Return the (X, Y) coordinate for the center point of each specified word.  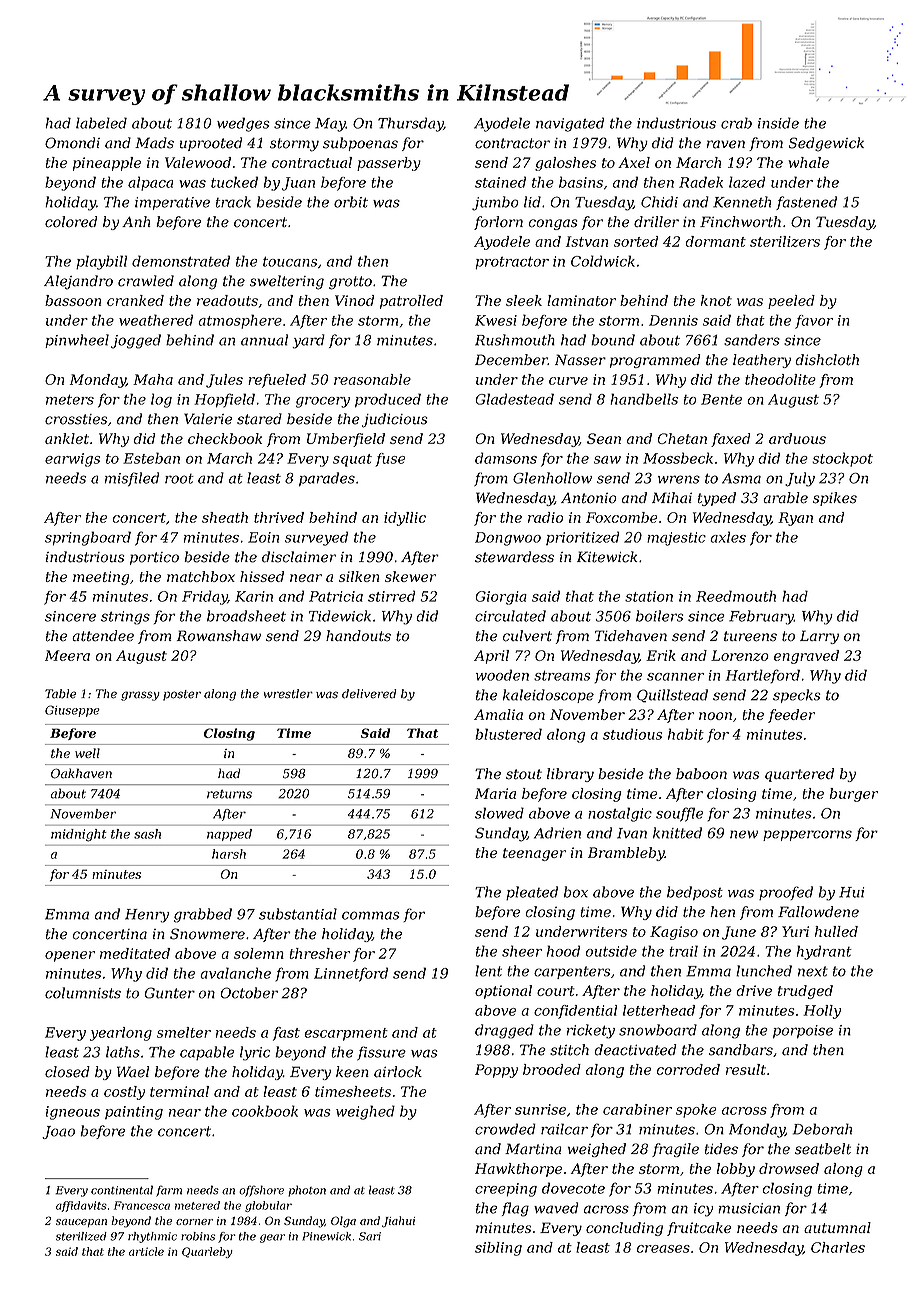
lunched (764, 971)
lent (488, 971)
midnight (79, 835)
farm (169, 1191)
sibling (498, 1249)
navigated (570, 124)
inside (778, 123)
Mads (154, 143)
